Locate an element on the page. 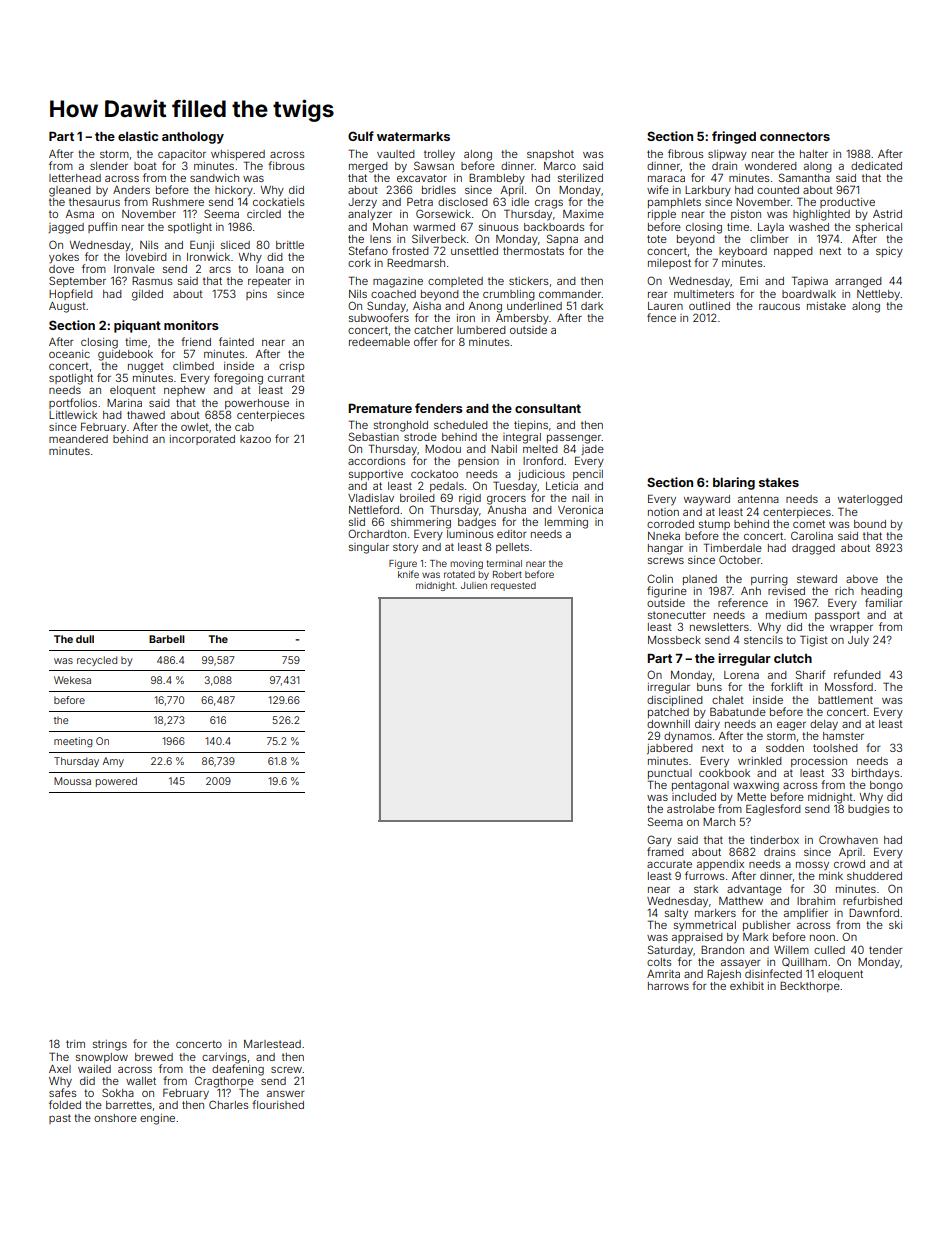  patched is located at coordinates (668, 713).
